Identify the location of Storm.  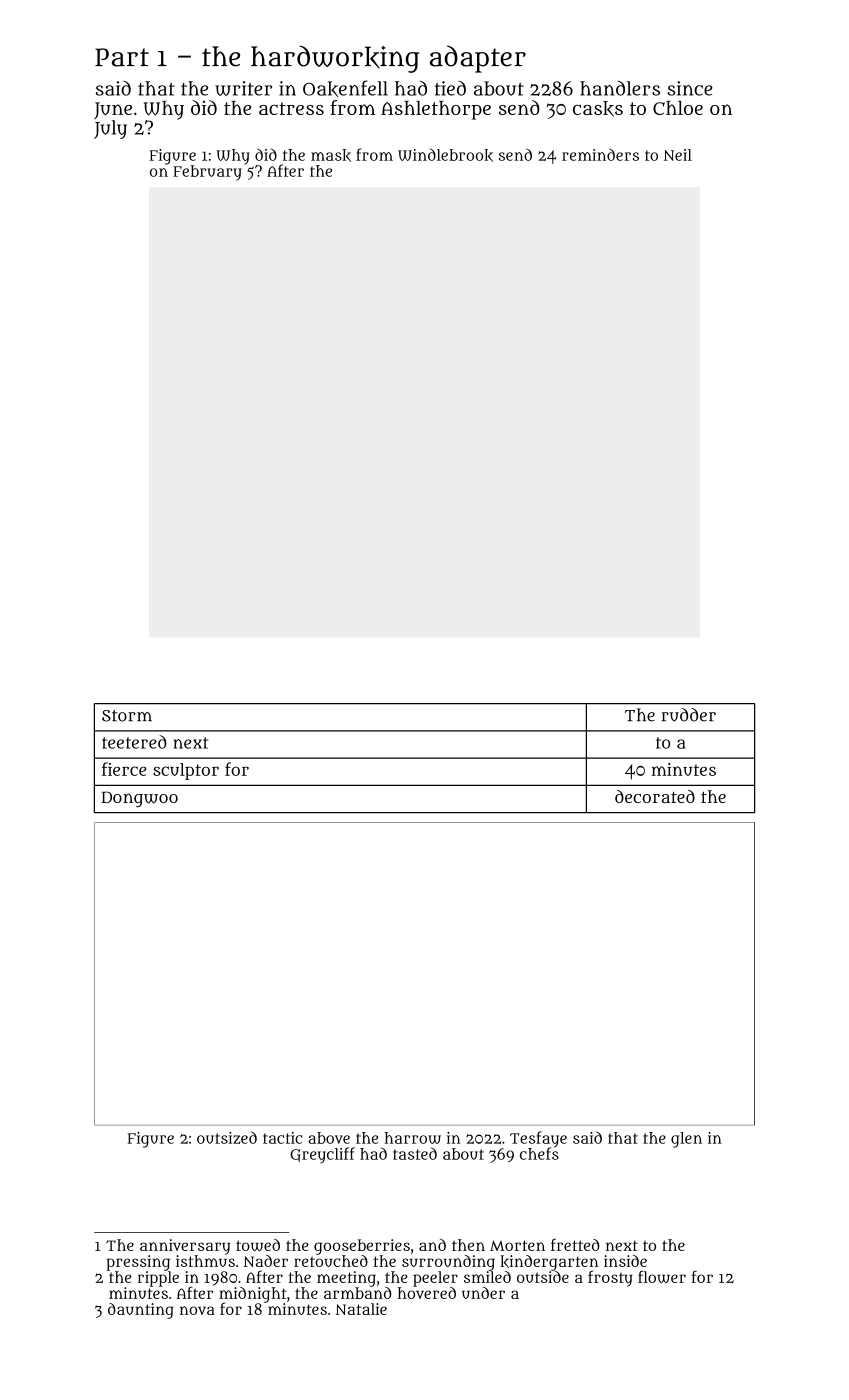
(127, 716).
